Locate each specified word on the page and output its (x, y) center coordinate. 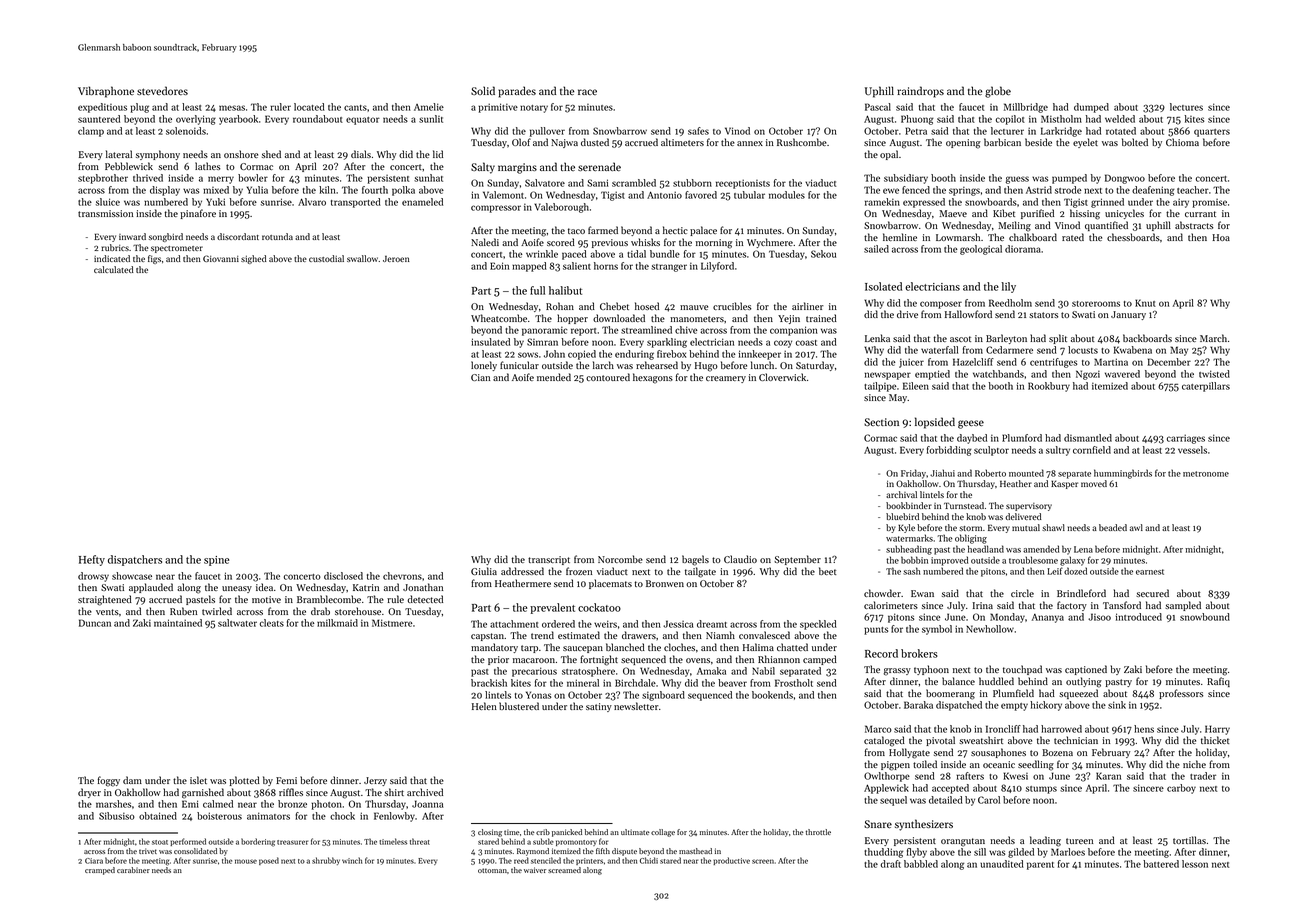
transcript (549, 560)
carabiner (133, 870)
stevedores (162, 90)
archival (901, 494)
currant (1200, 214)
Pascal (878, 107)
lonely (484, 366)
